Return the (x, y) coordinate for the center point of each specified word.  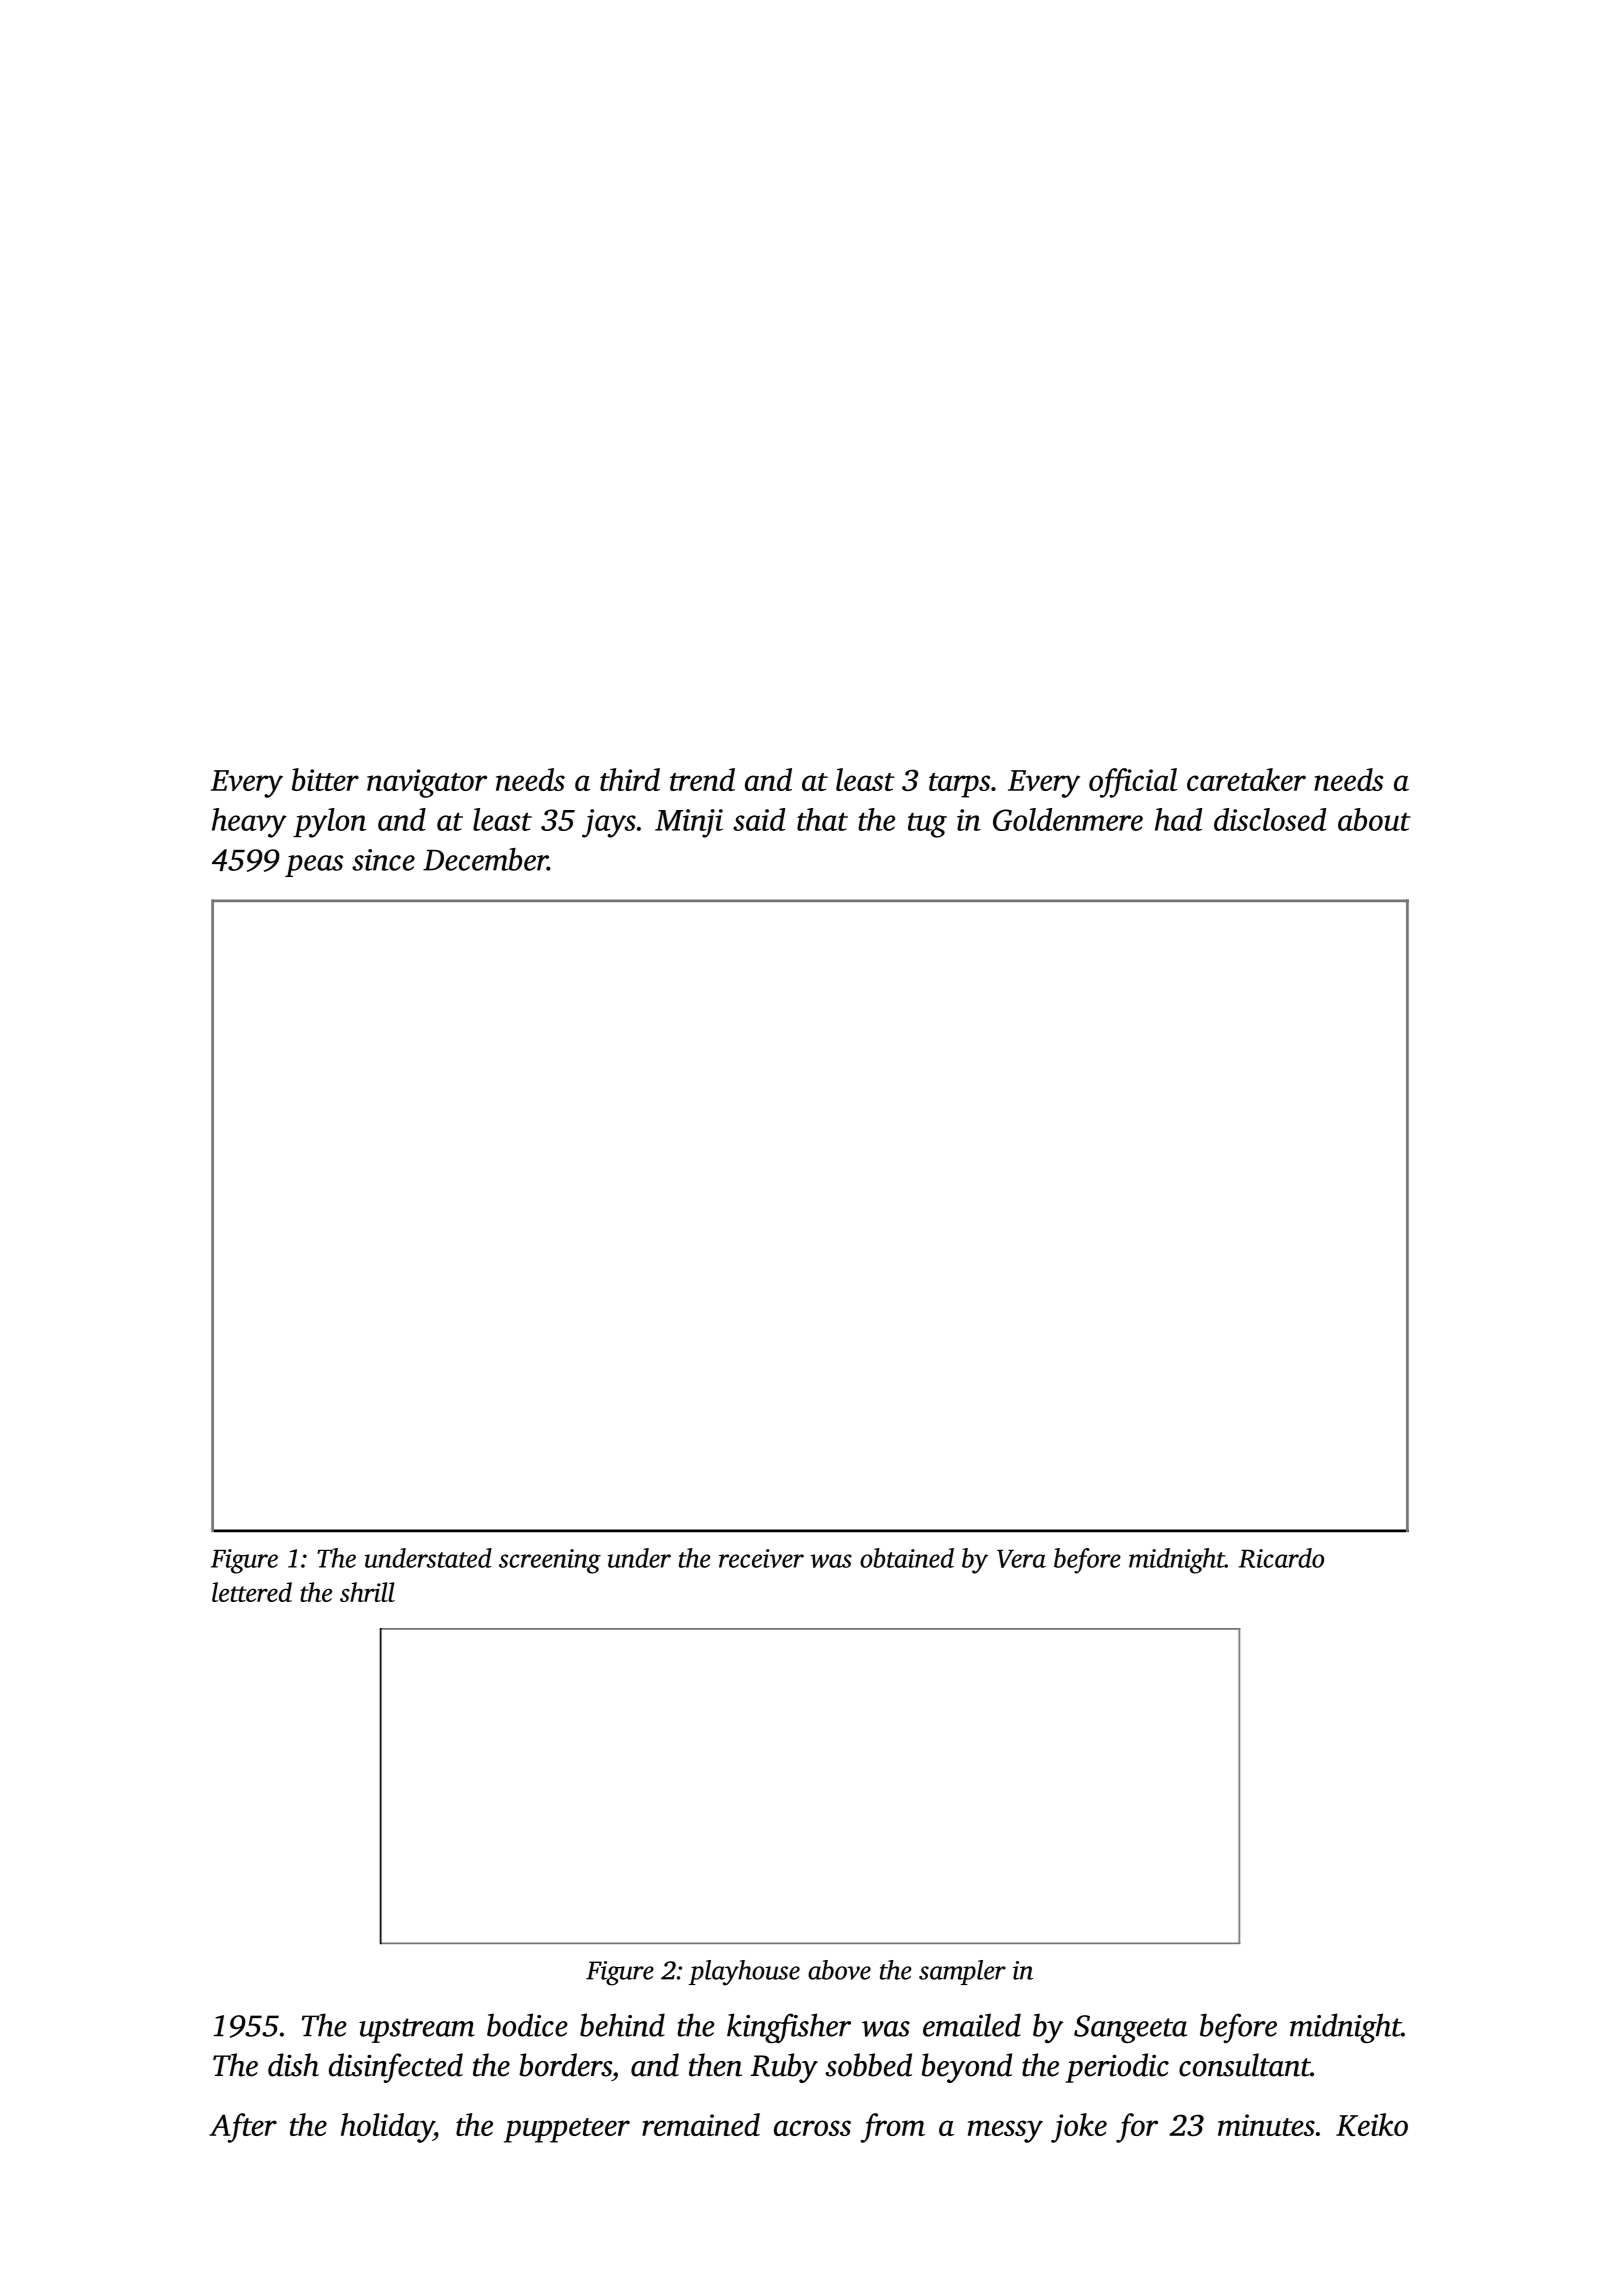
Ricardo (1281, 1558)
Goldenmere (1068, 819)
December (485, 859)
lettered (252, 1592)
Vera (1021, 1559)
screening (550, 1561)
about (1374, 819)
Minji (689, 823)
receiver (761, 1558)
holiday (387, 2128)
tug (927, 825)
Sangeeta (1130, 2029)
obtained (907, 1558)
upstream (417, 2030)
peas (314, 866)
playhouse (744, 1973)
